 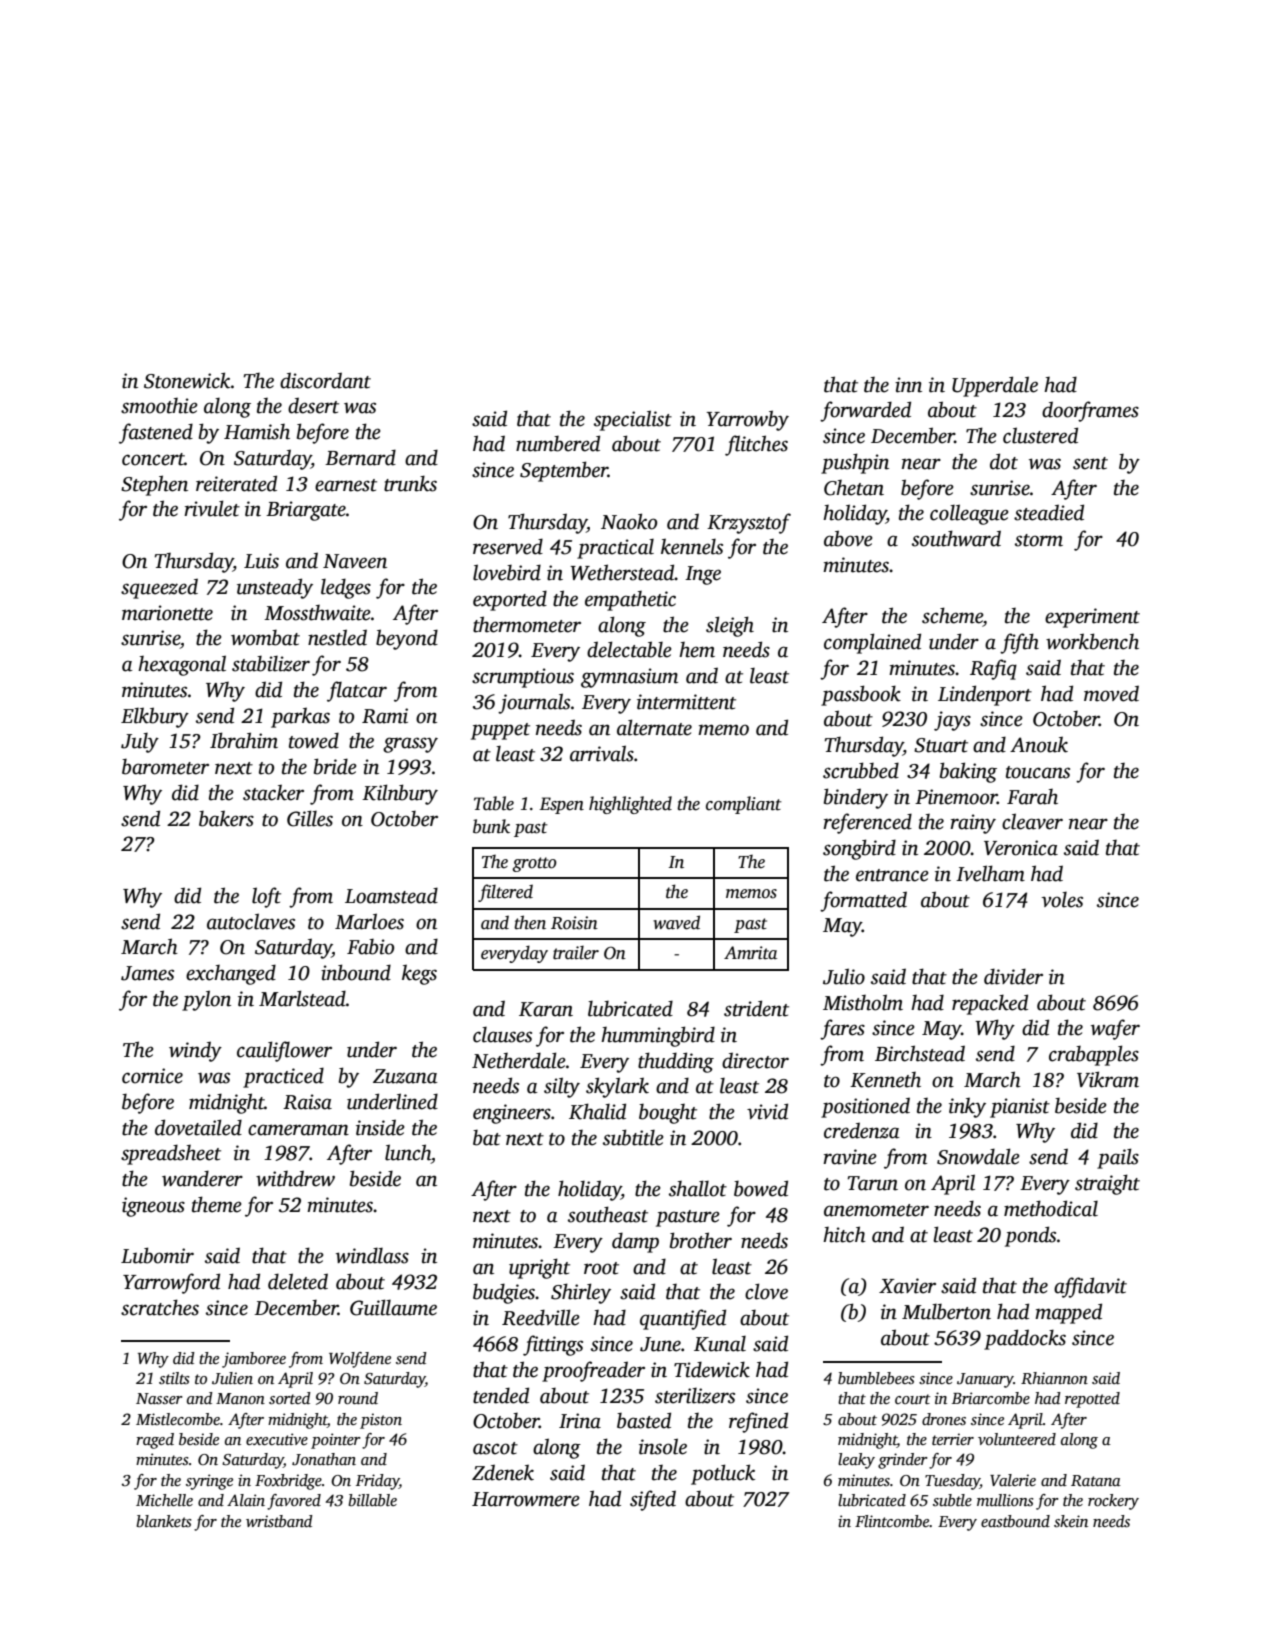 What do you see at coordinates (892, 1521) in the screenshot?
I see `Flintcombe` at bounding box center [892, 1521].
